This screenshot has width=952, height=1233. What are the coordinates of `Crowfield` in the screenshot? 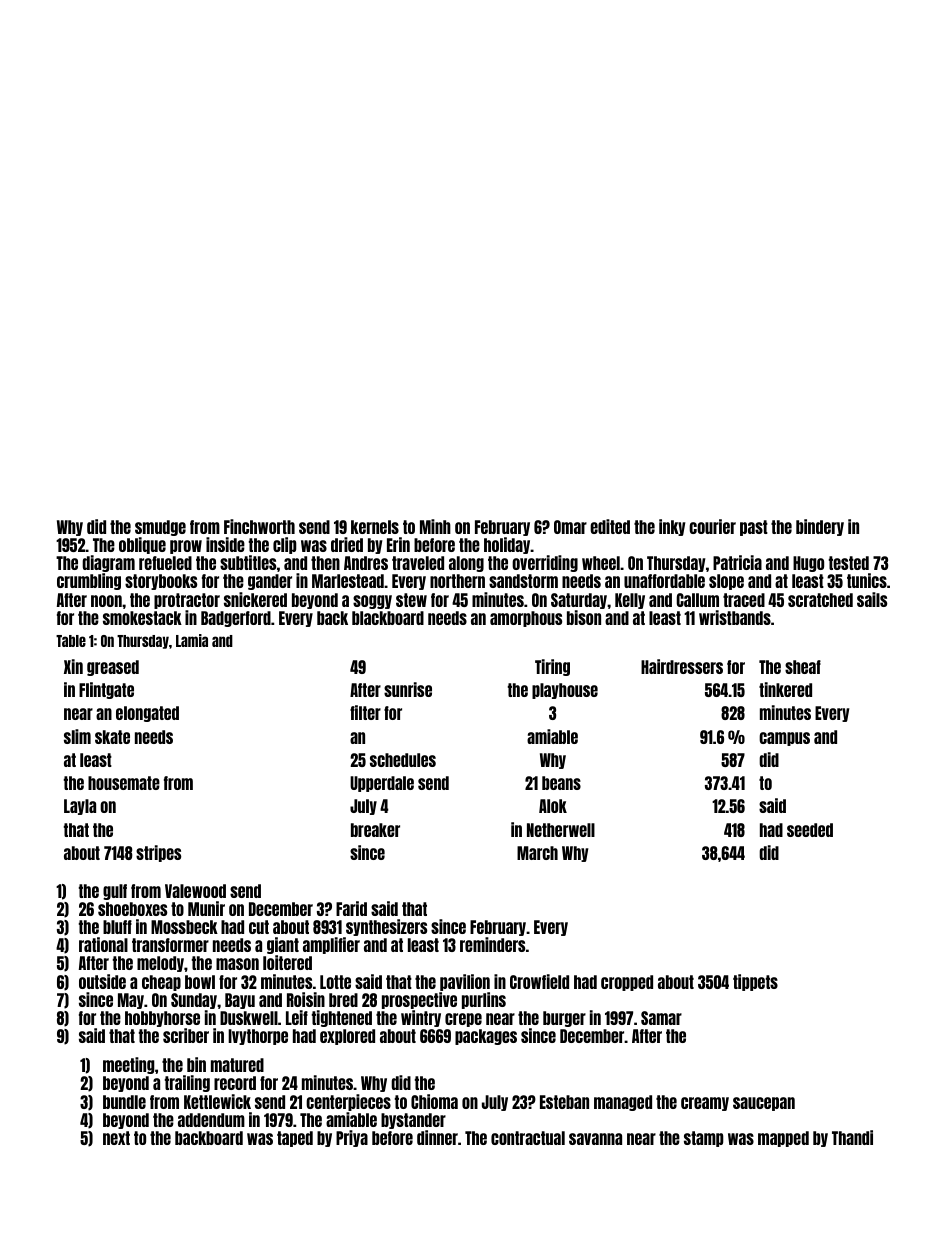 It's located at (539, 981).
